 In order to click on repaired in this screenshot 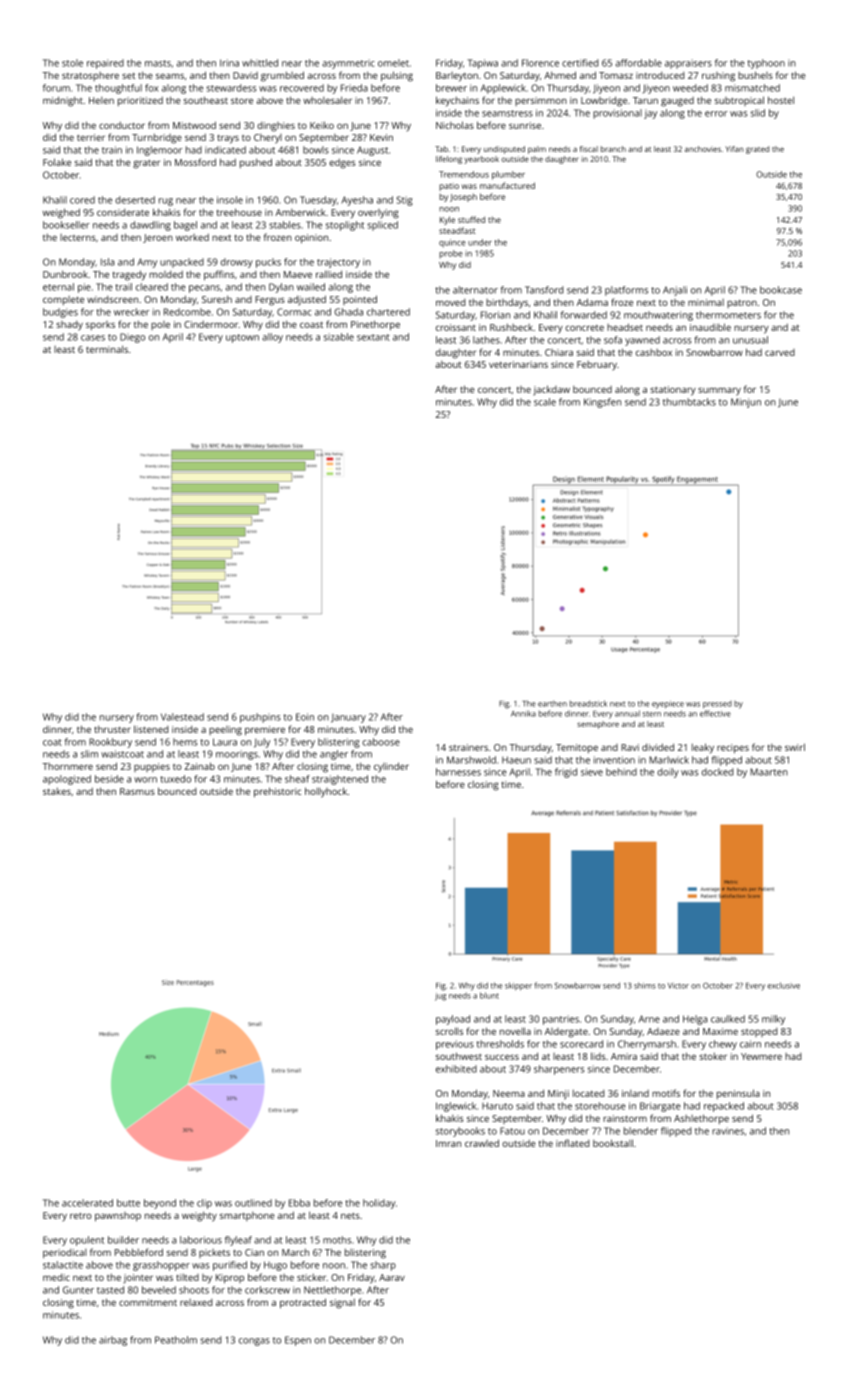, I will do `click(105, 64)`.
